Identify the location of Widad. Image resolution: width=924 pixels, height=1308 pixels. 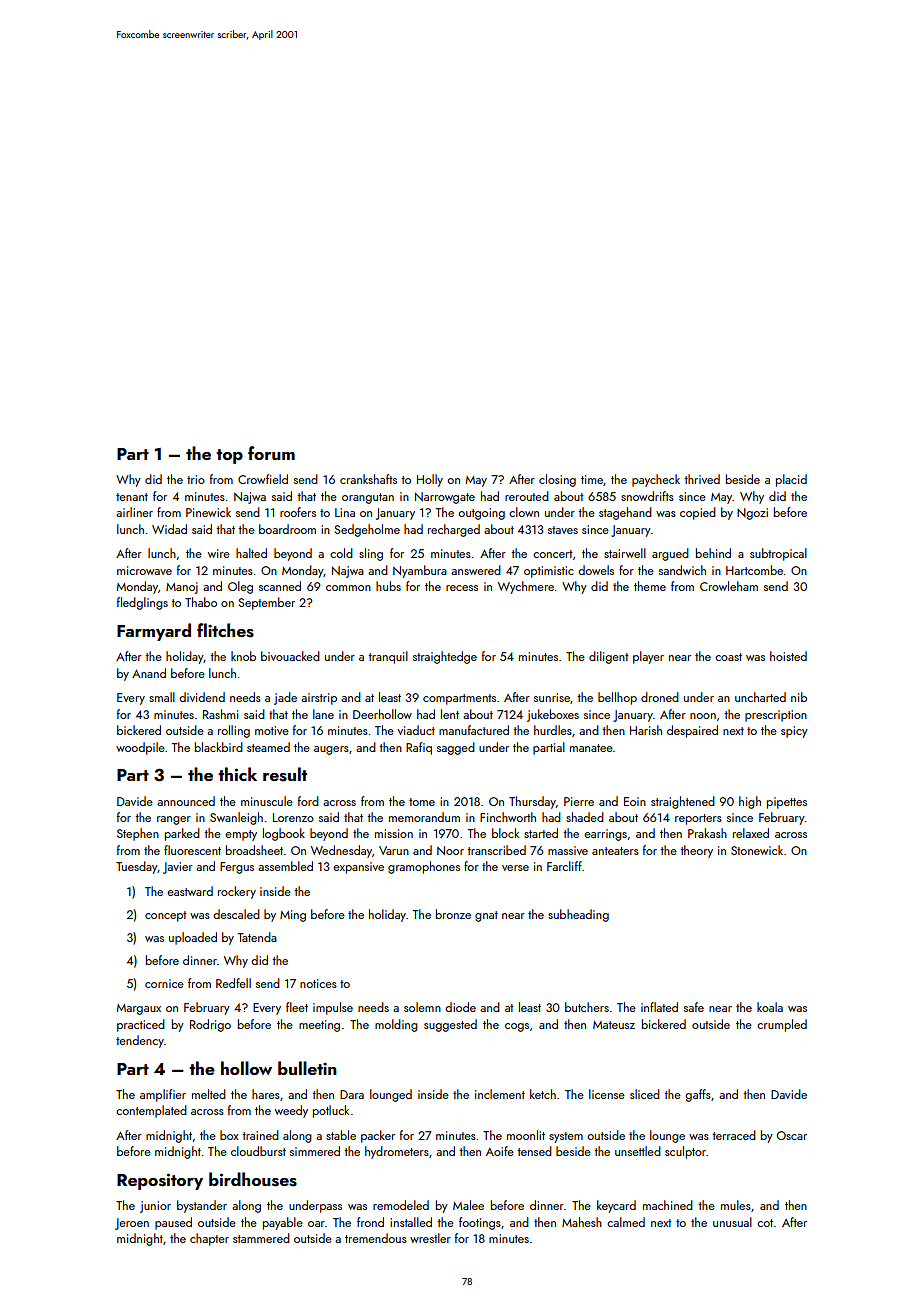
(169, 529).
